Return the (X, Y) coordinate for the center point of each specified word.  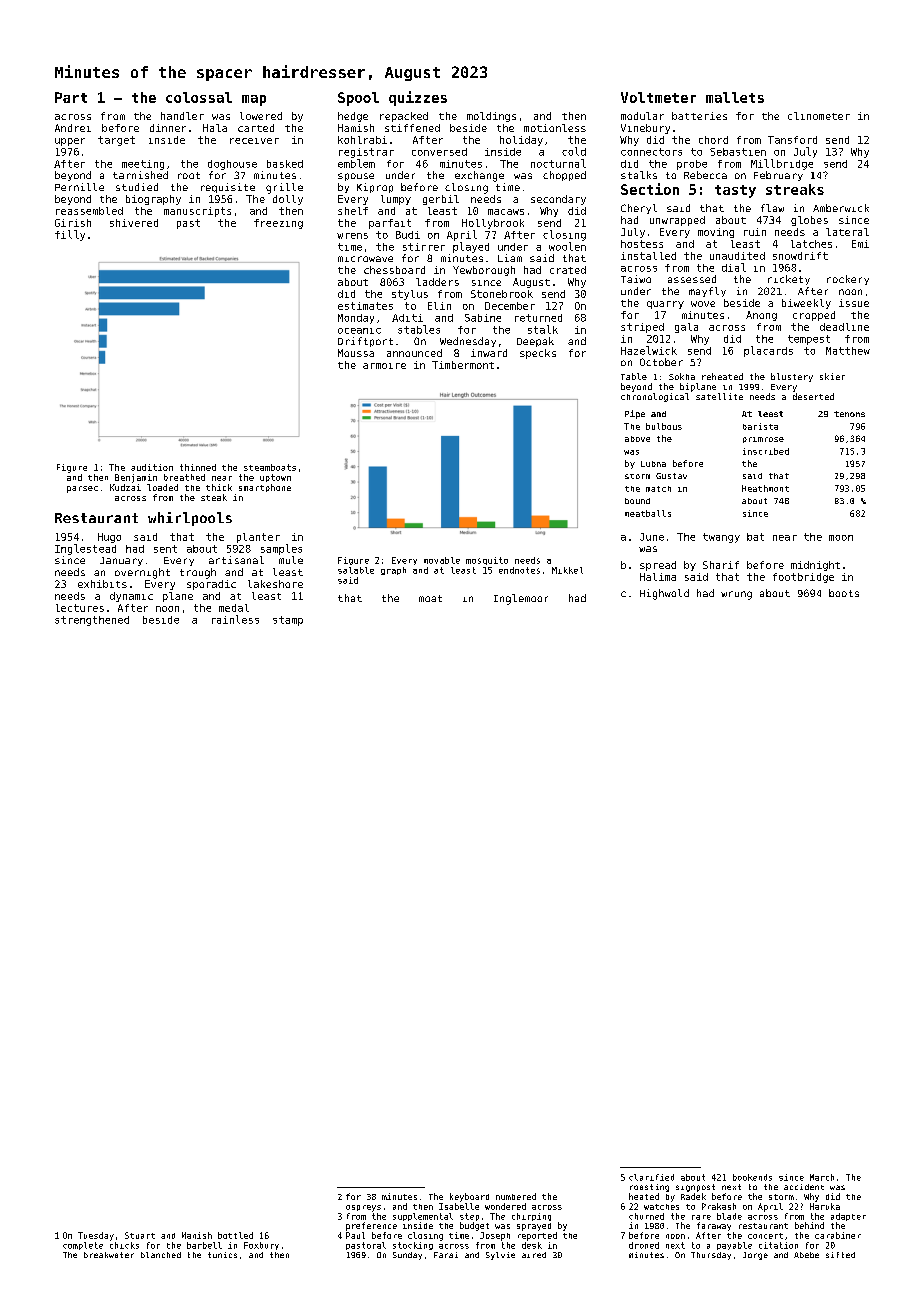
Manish (197, 1235)
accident (804, 1187)
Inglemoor (521, 599)
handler (182, 116)
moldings (491, 117)
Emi (860, 244)
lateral (847, 232)
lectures (80, 608)
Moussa (356, 353)
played (471, 247)
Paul (355, 1235)
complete (83, 1246)
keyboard (469, 1197)
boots (844, 593)
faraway (714, 1226)
